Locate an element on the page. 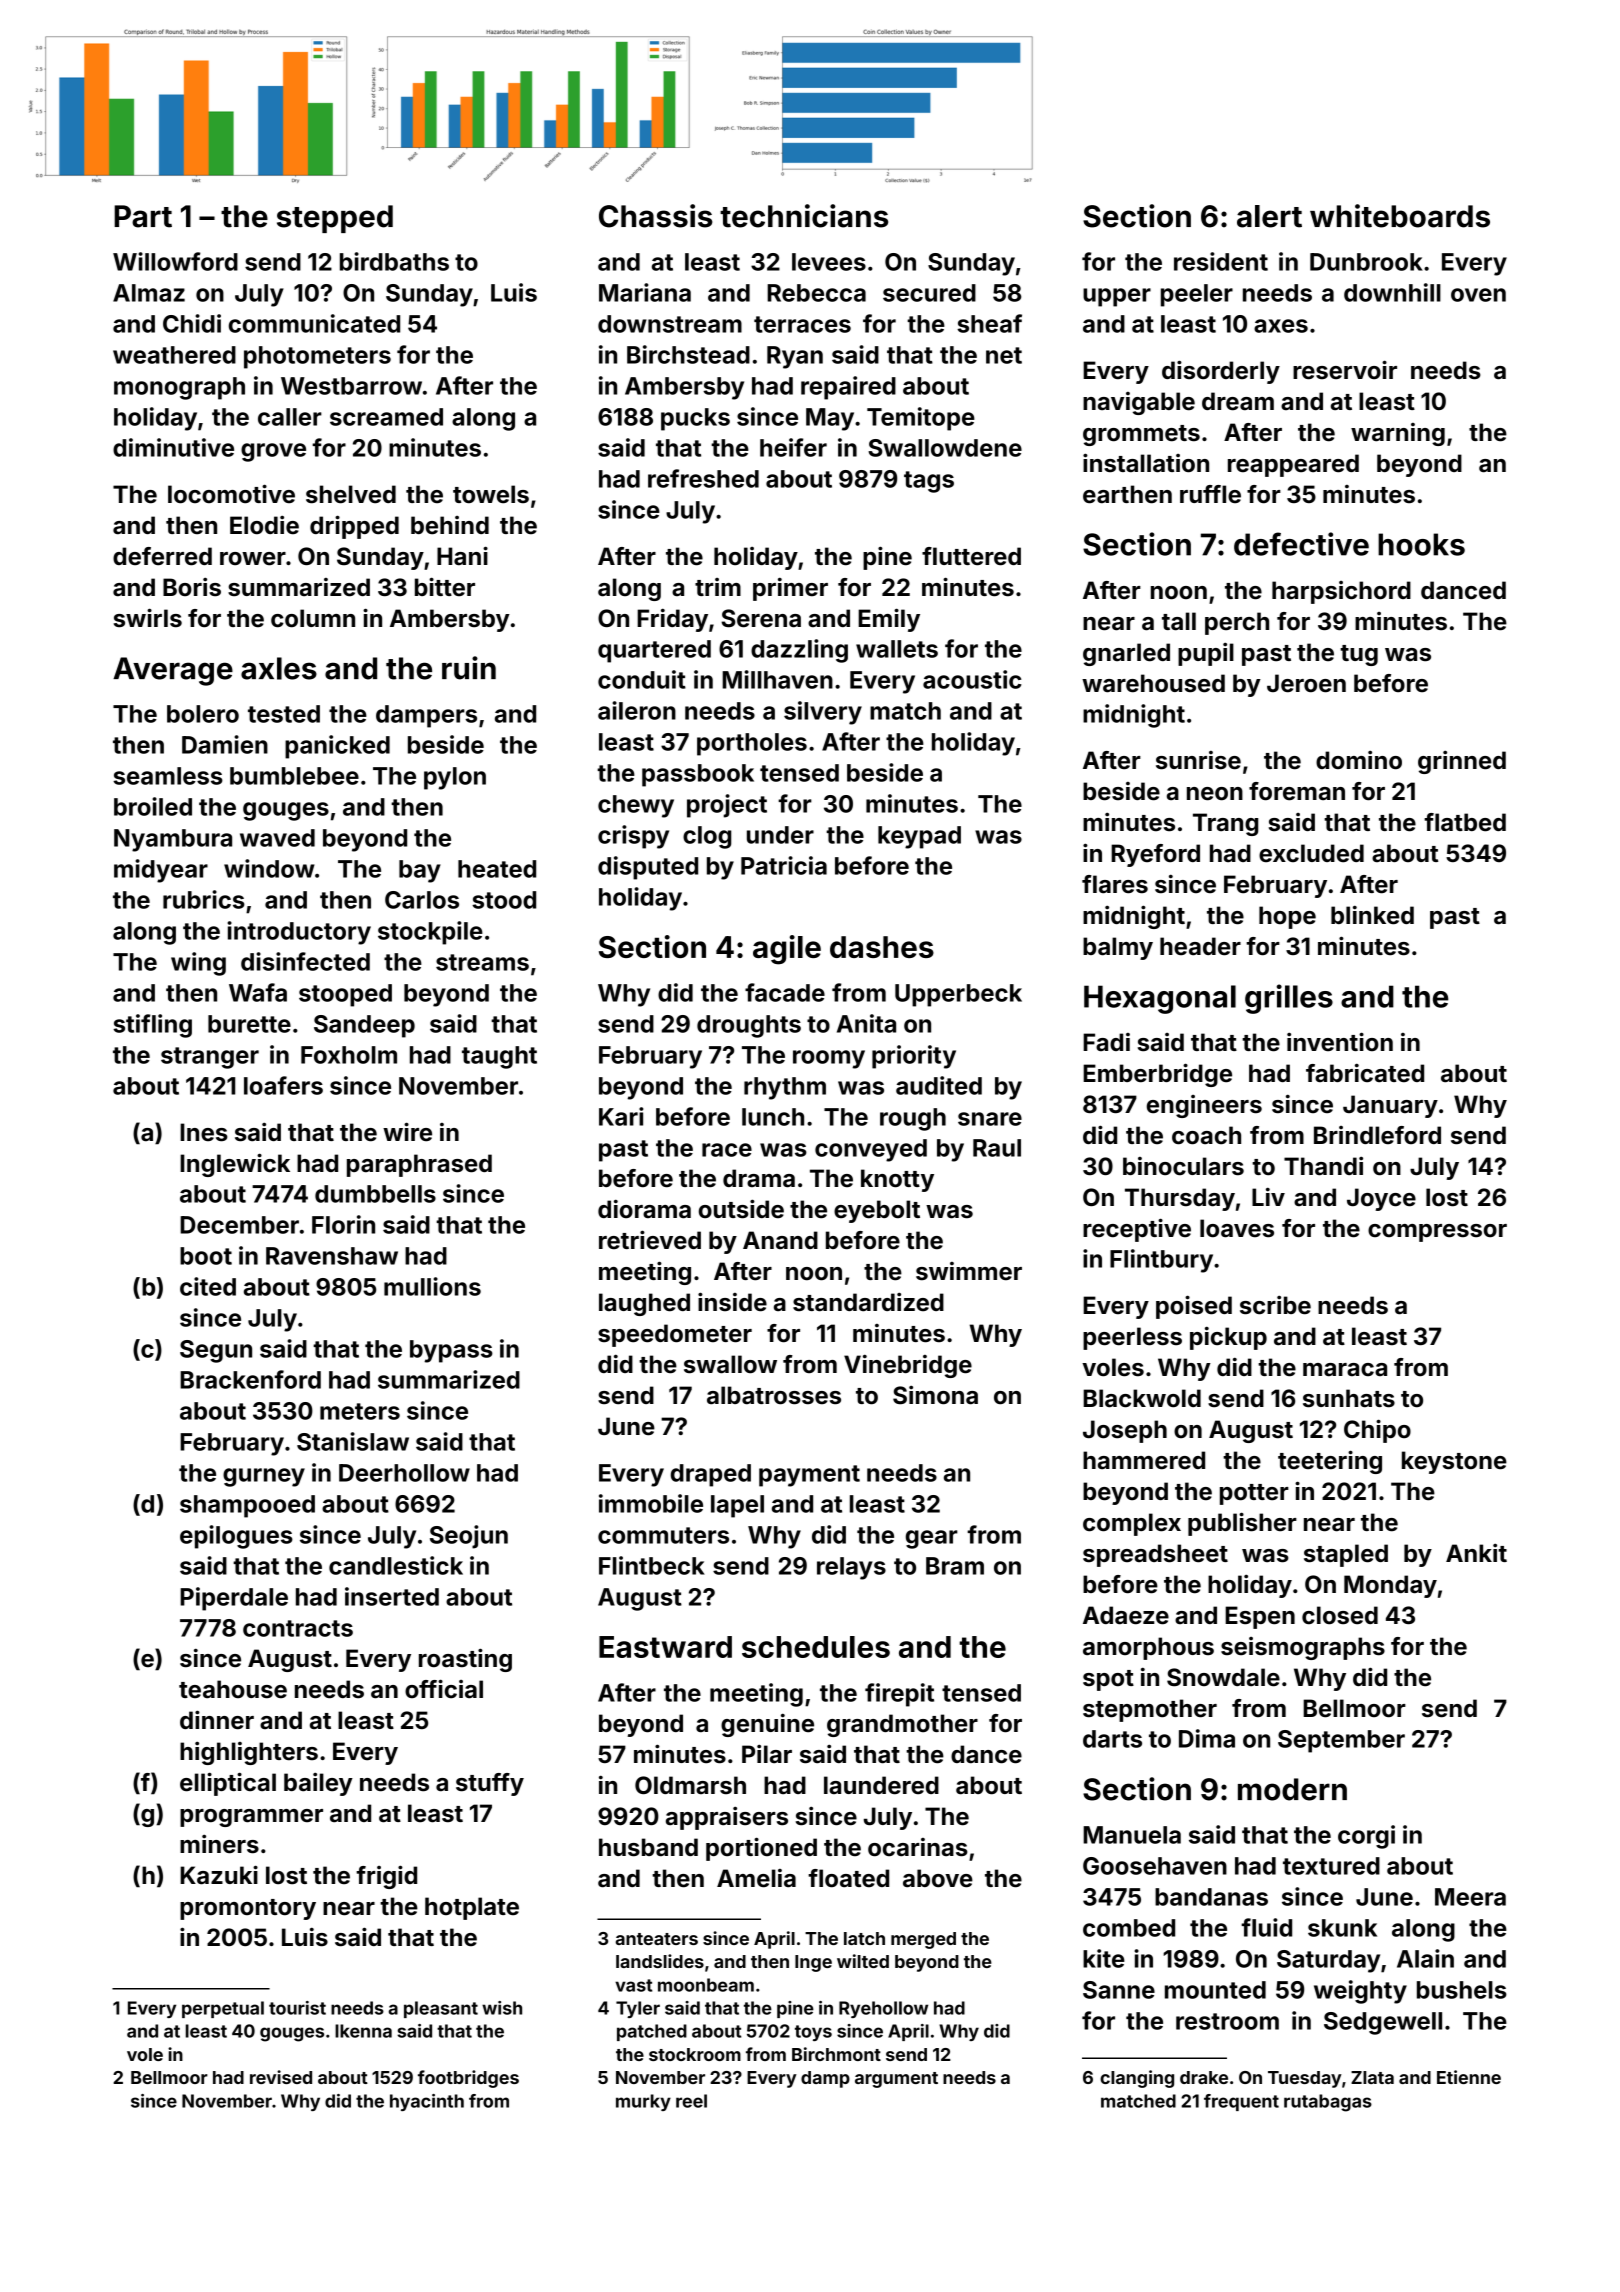  revised is located at coordinates (281, 2077).
